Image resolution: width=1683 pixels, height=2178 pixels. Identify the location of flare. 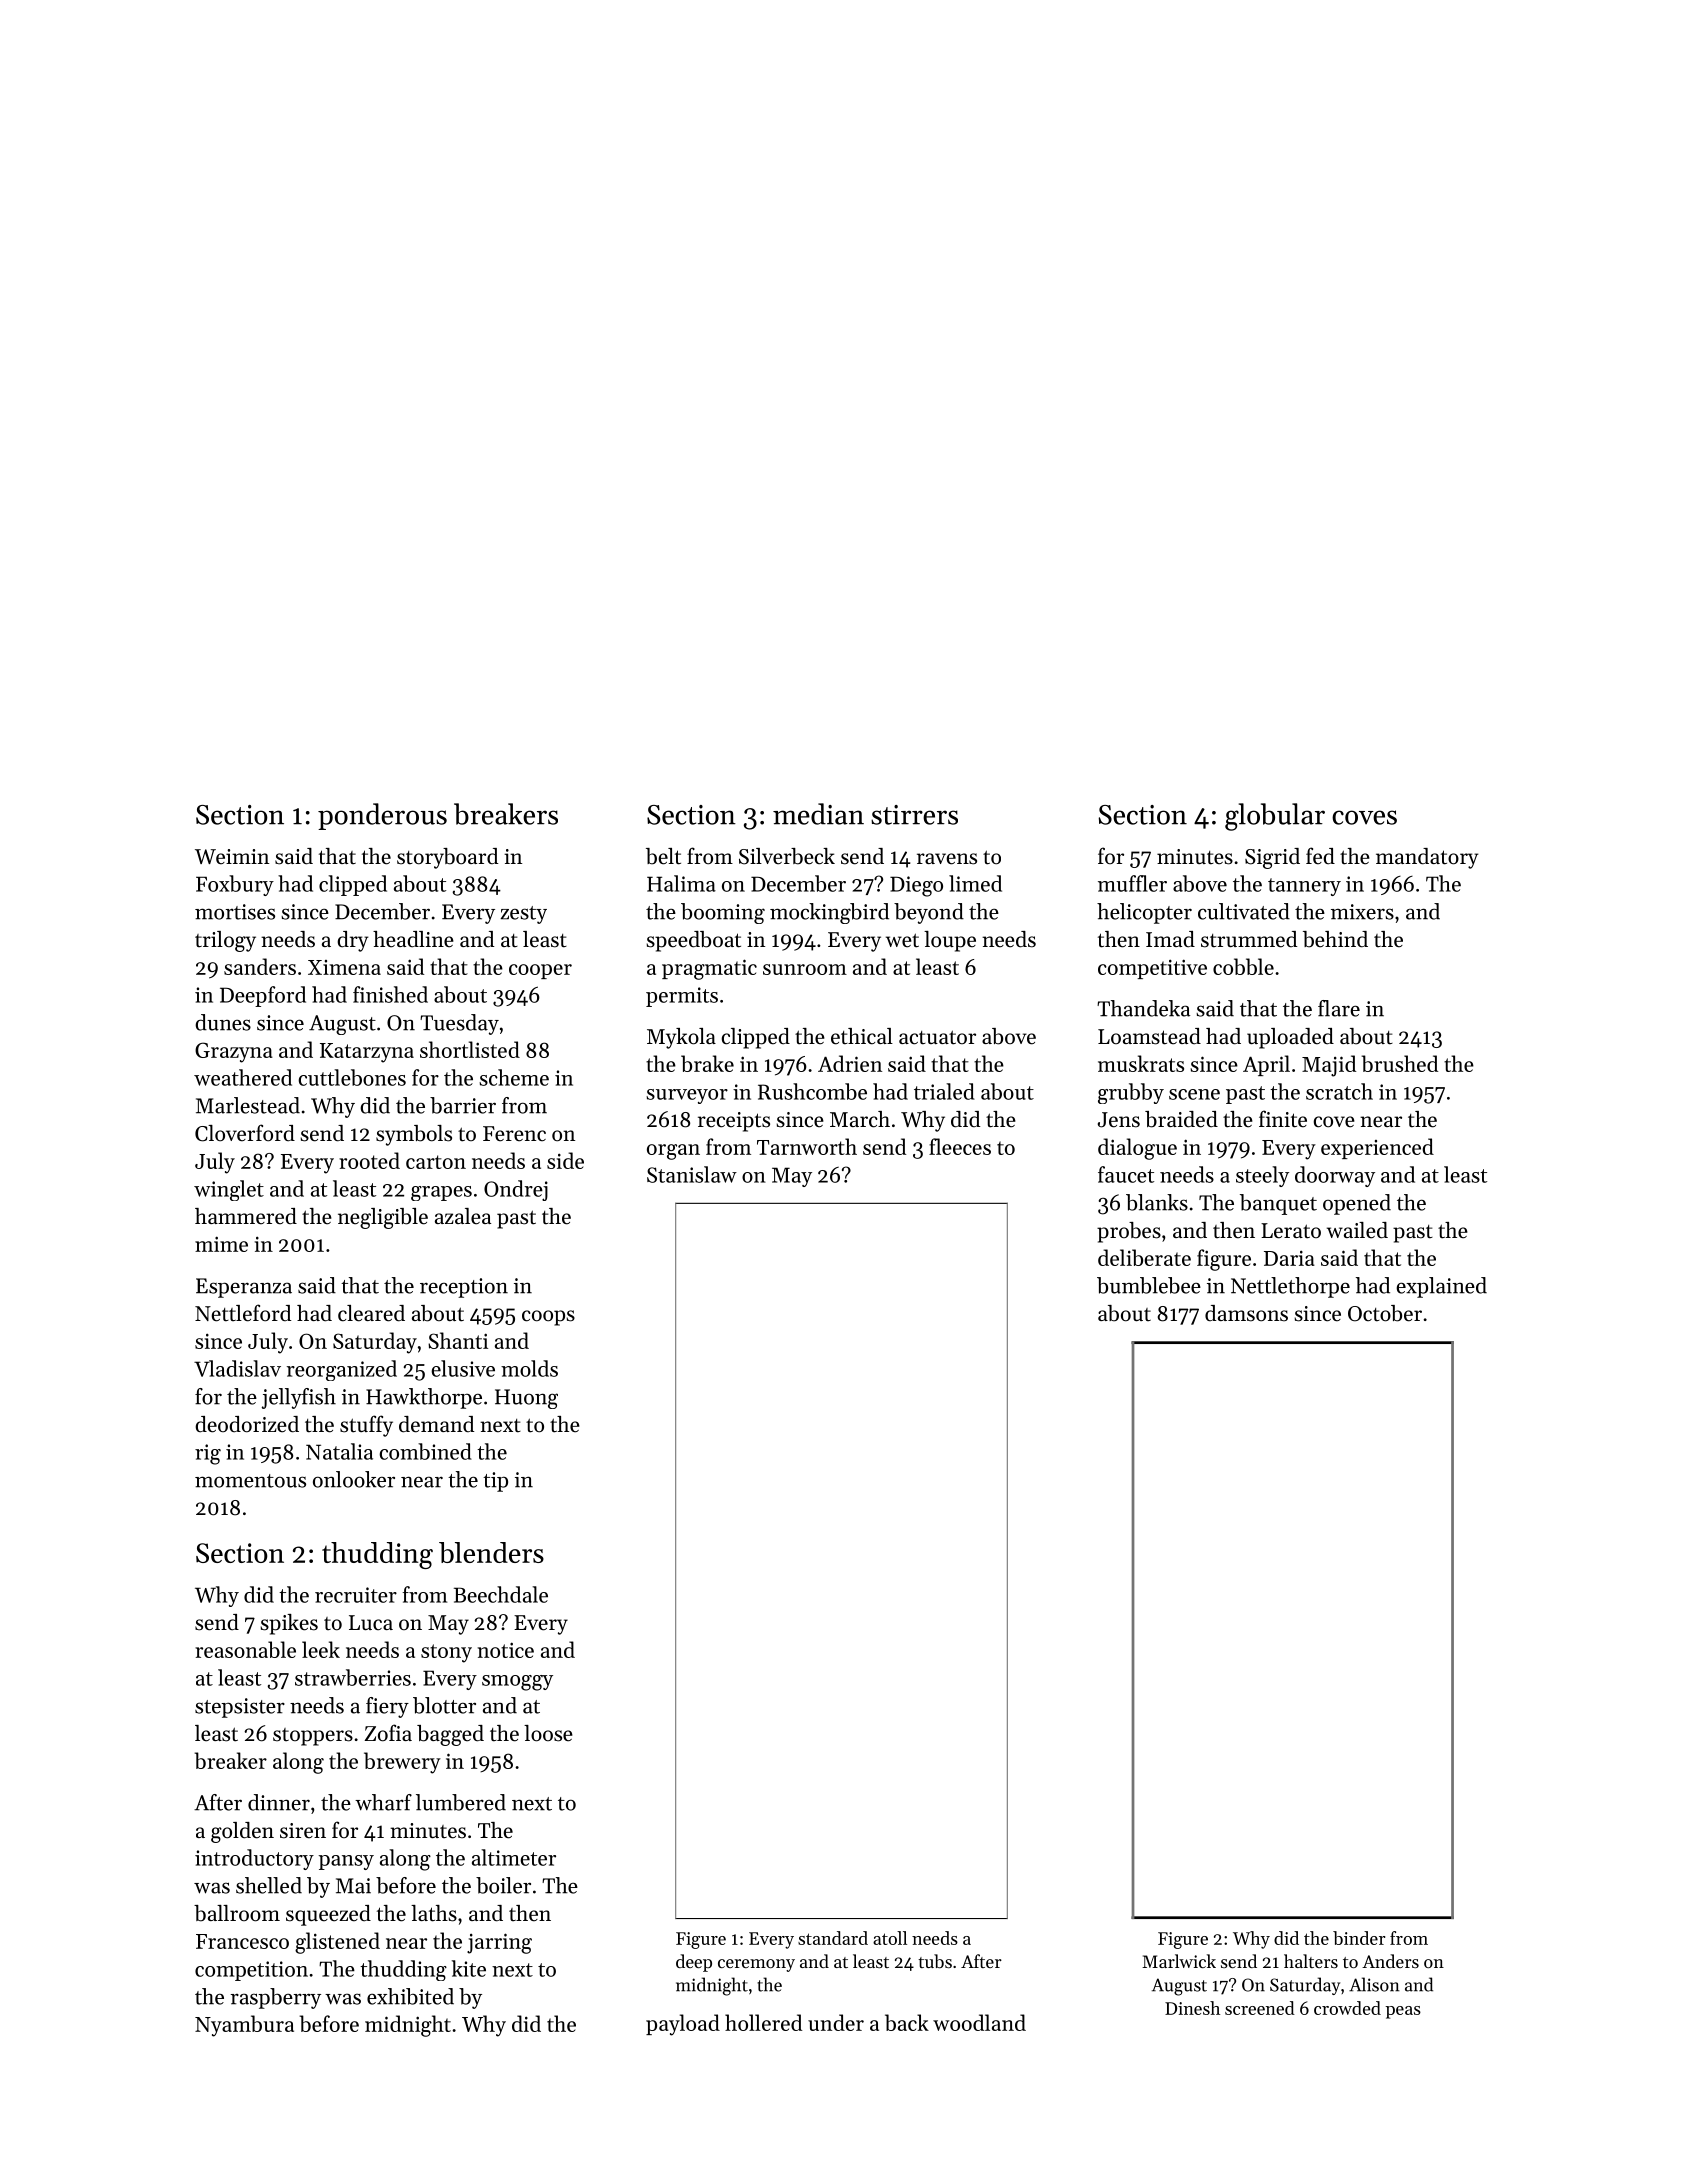
(1339, 1008).
